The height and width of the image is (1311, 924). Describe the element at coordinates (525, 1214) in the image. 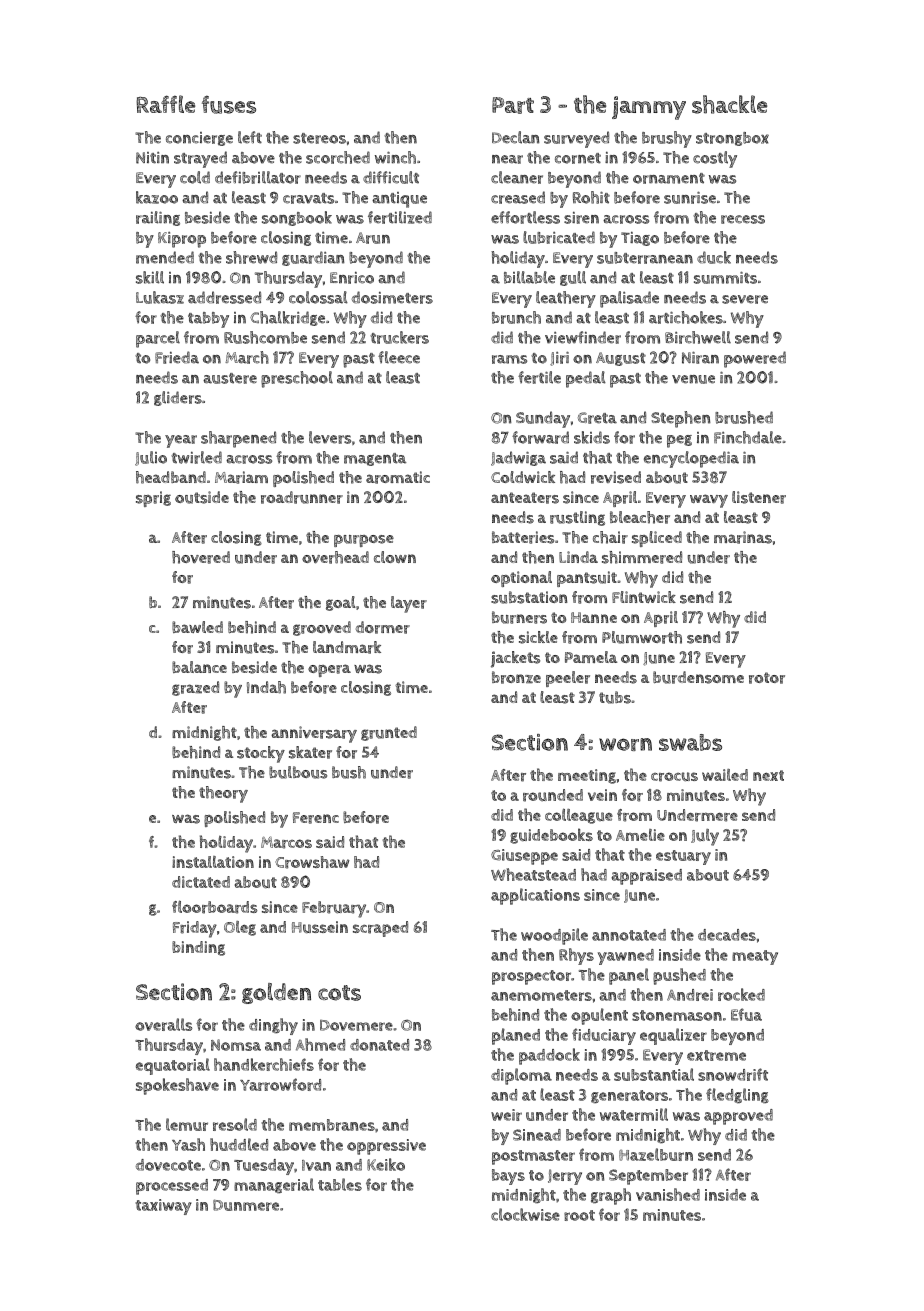

I see `clockwise` at that location.
